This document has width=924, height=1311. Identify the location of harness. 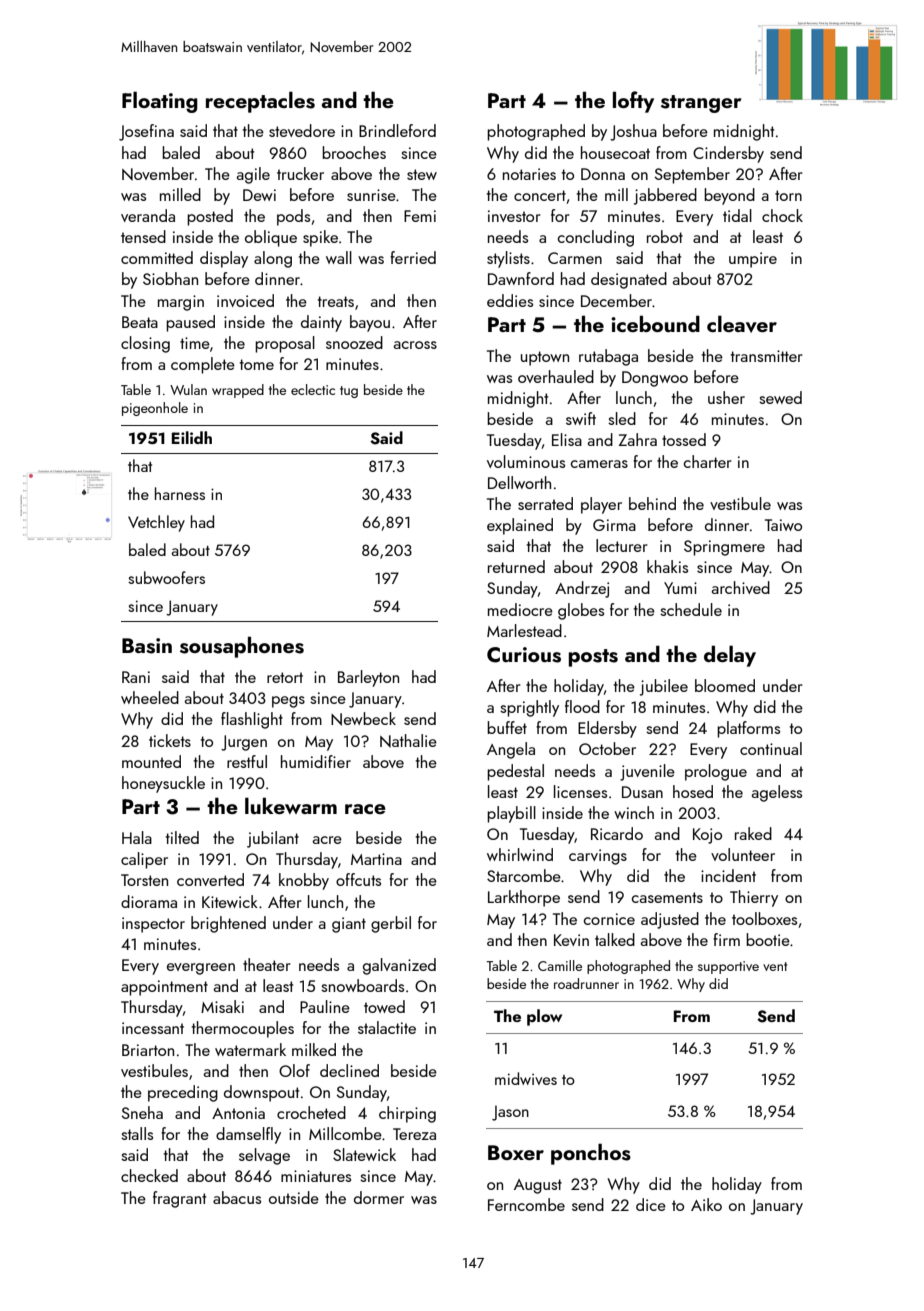
(180, 493).
